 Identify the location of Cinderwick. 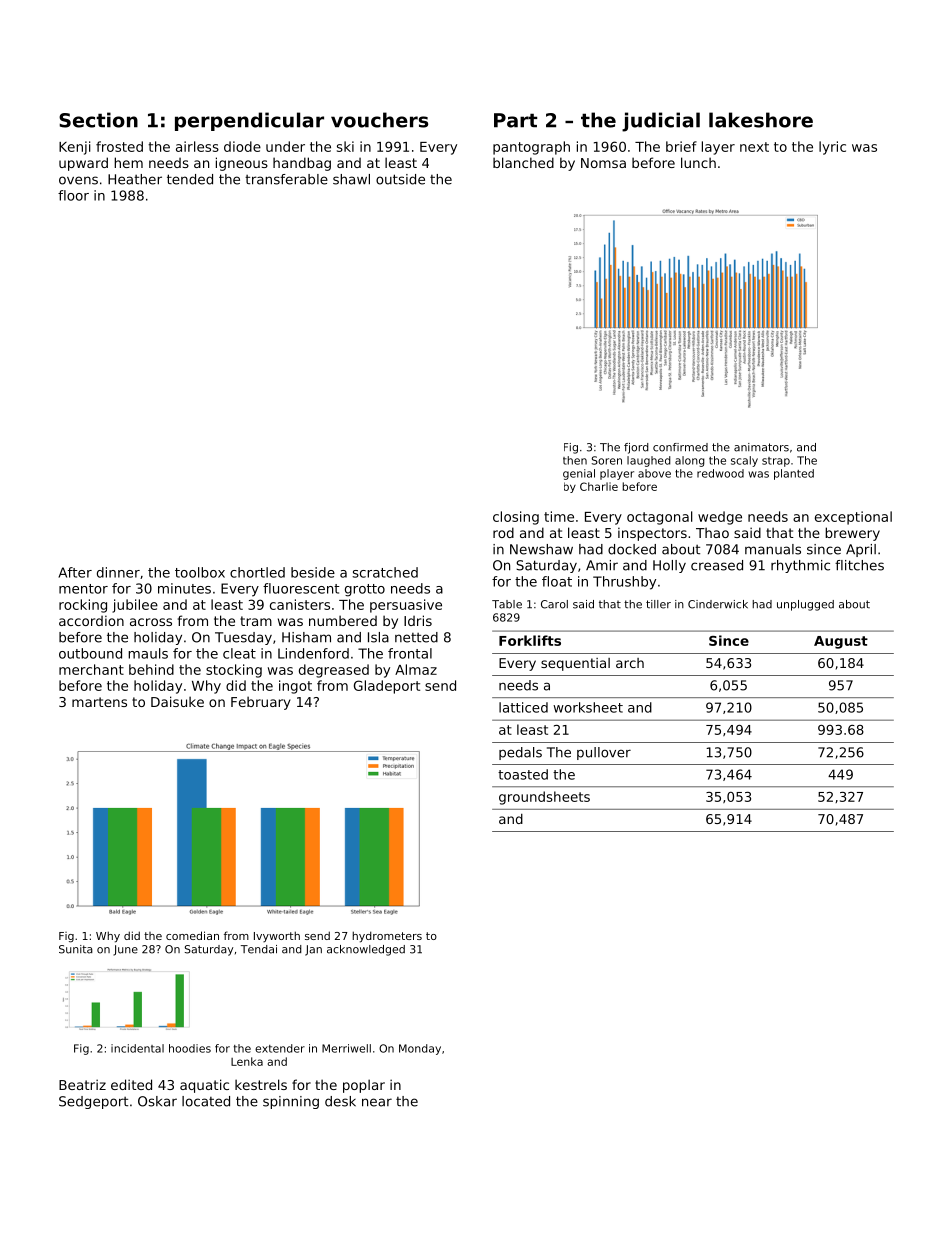
(718, 604).
